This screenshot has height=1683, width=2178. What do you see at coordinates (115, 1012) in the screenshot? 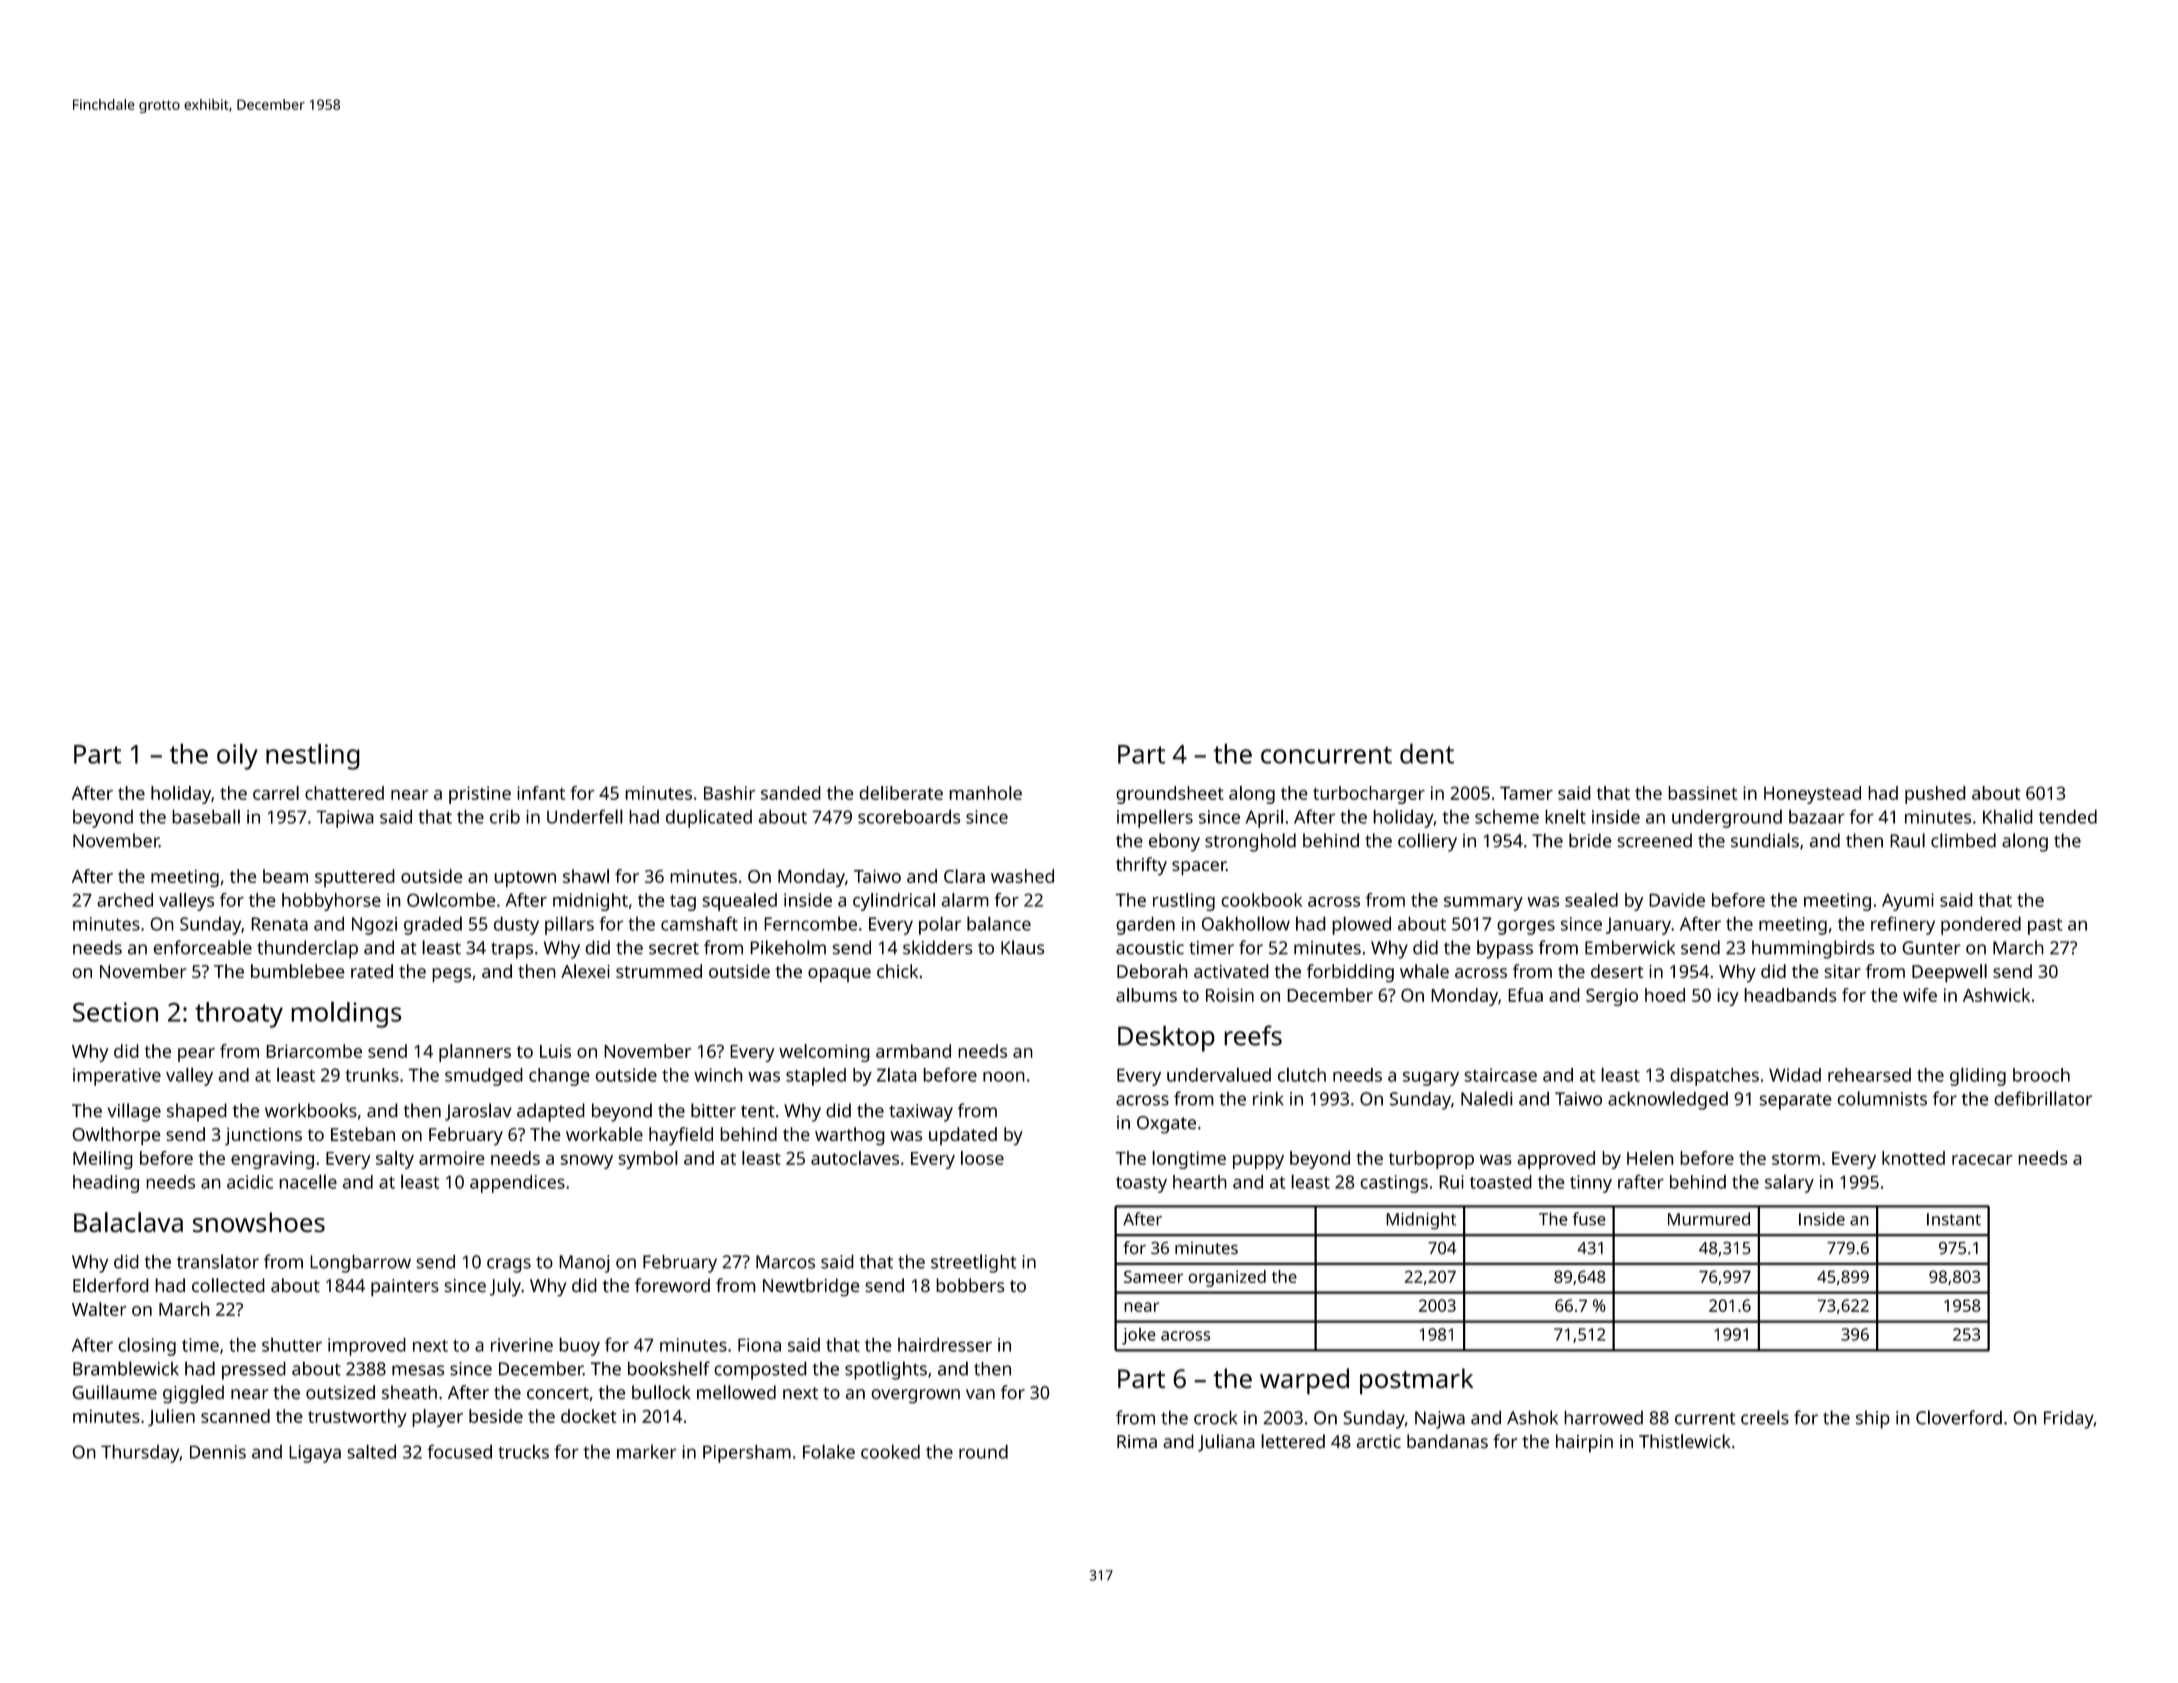
I see `Section` at bounding box center [115, 1012].
